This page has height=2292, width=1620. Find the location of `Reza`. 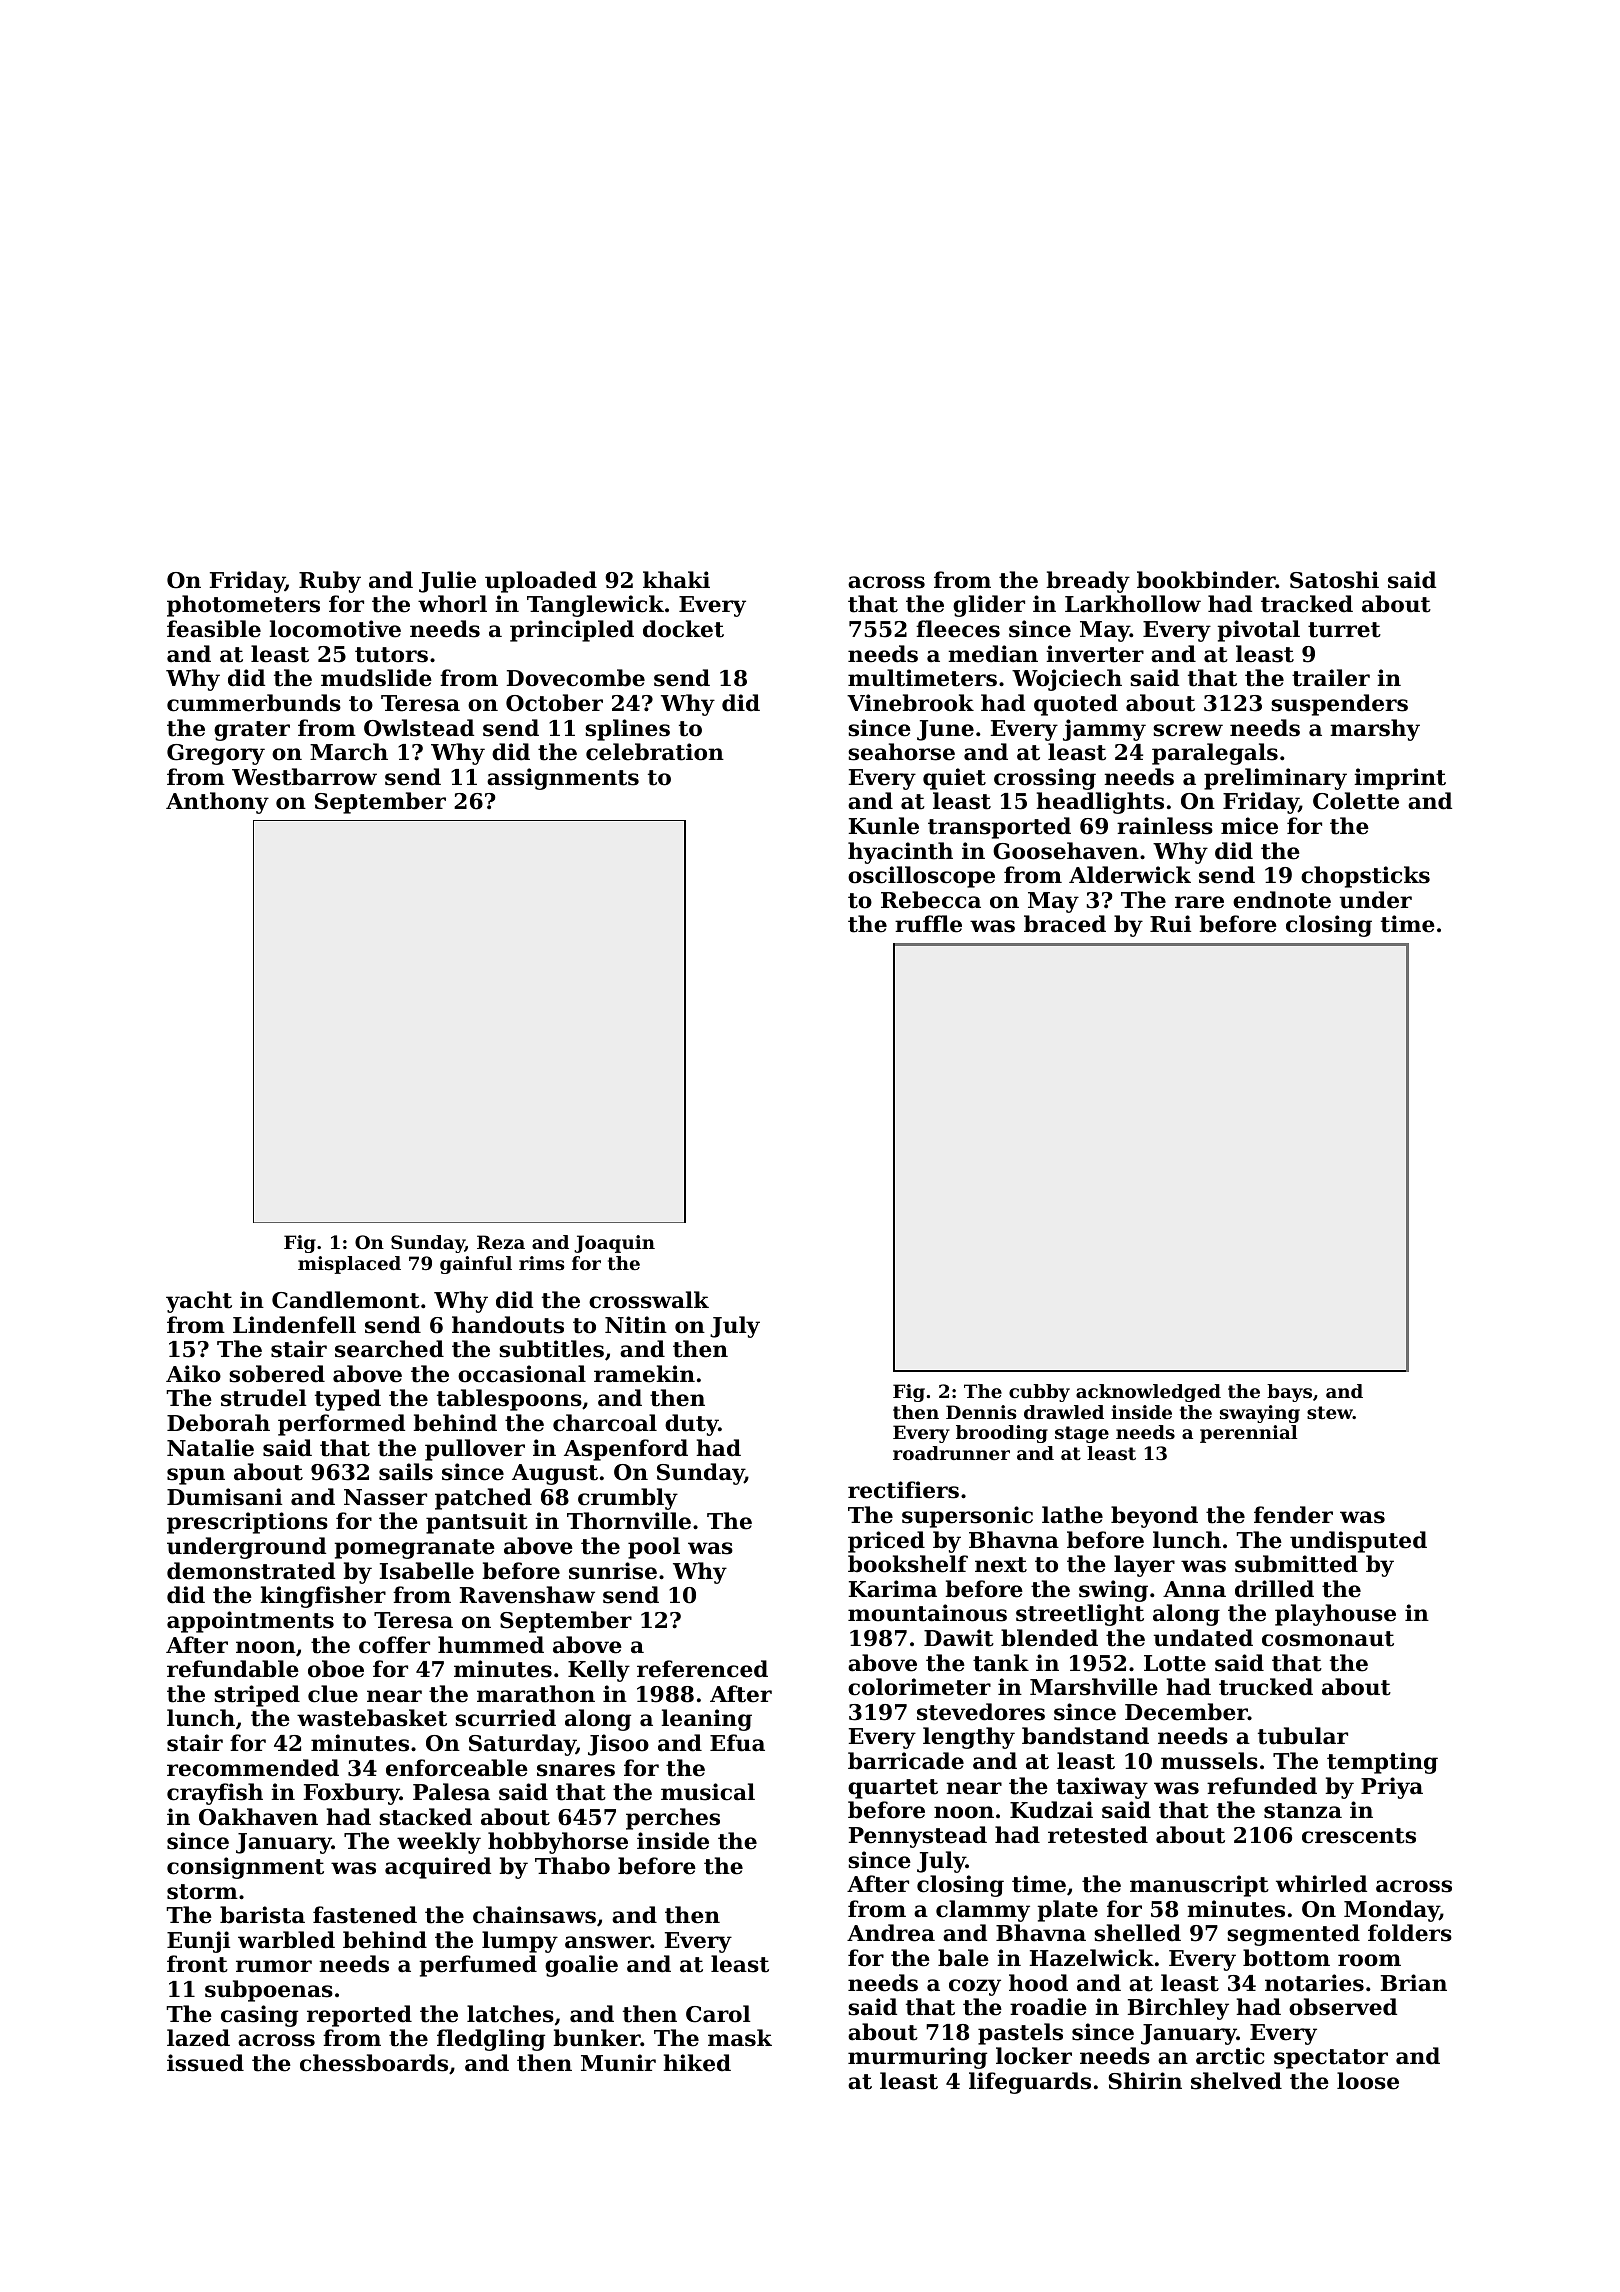

Reza is located at coordinates (501, 1242).
